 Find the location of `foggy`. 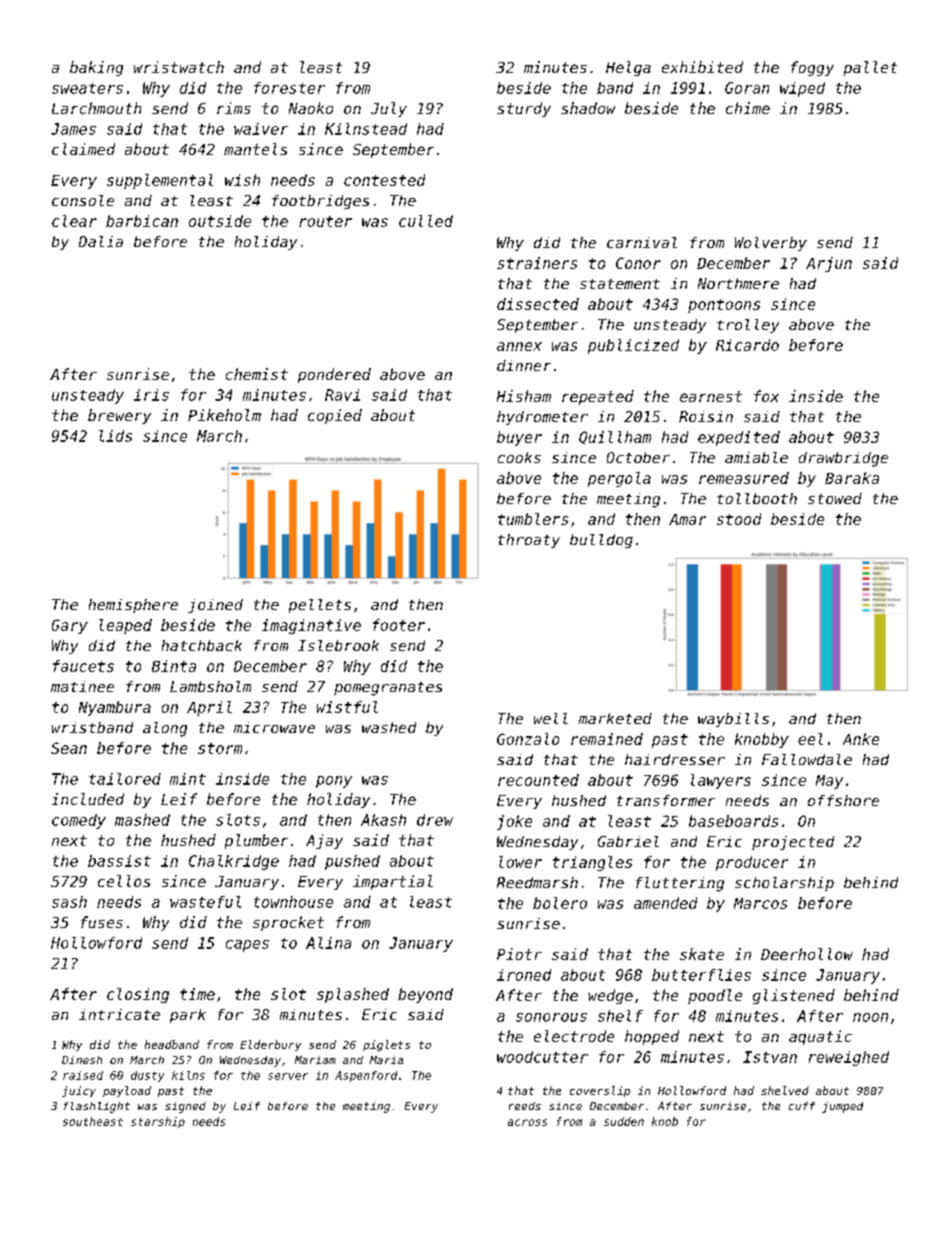

foggy is located at coordinates (812, 68).
